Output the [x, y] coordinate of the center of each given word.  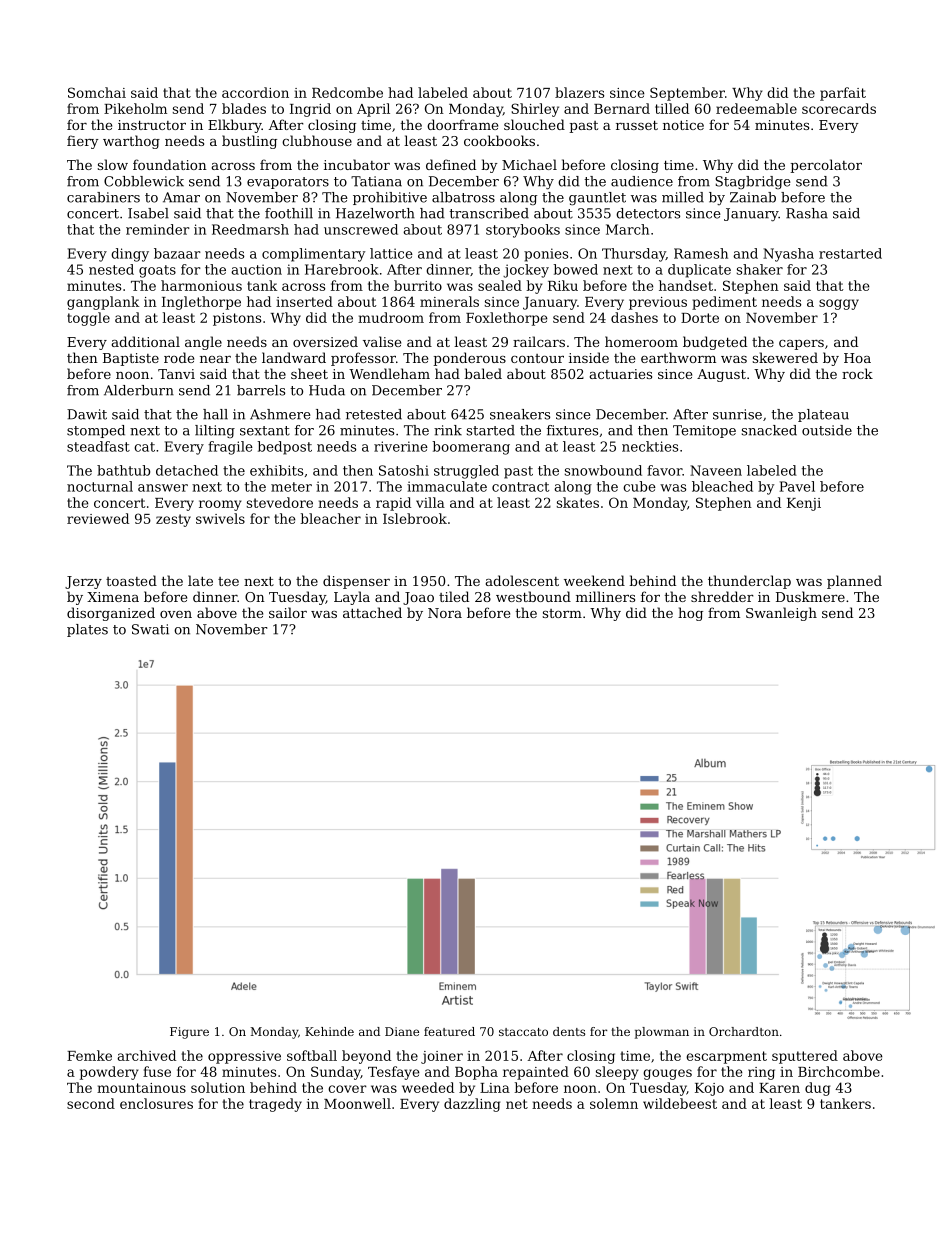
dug [817, 1089]
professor [363, 359]
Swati [150, 629]
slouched [534, 124]
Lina [495, 1088]
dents [569, 1031]
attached [372, 612]
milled [683, 197]
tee [228, 581]
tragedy [275, 1105]
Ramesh [701, 253]
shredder [722, 596]
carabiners [103, 197]
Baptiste [131, 359]
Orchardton [744, 1031]
